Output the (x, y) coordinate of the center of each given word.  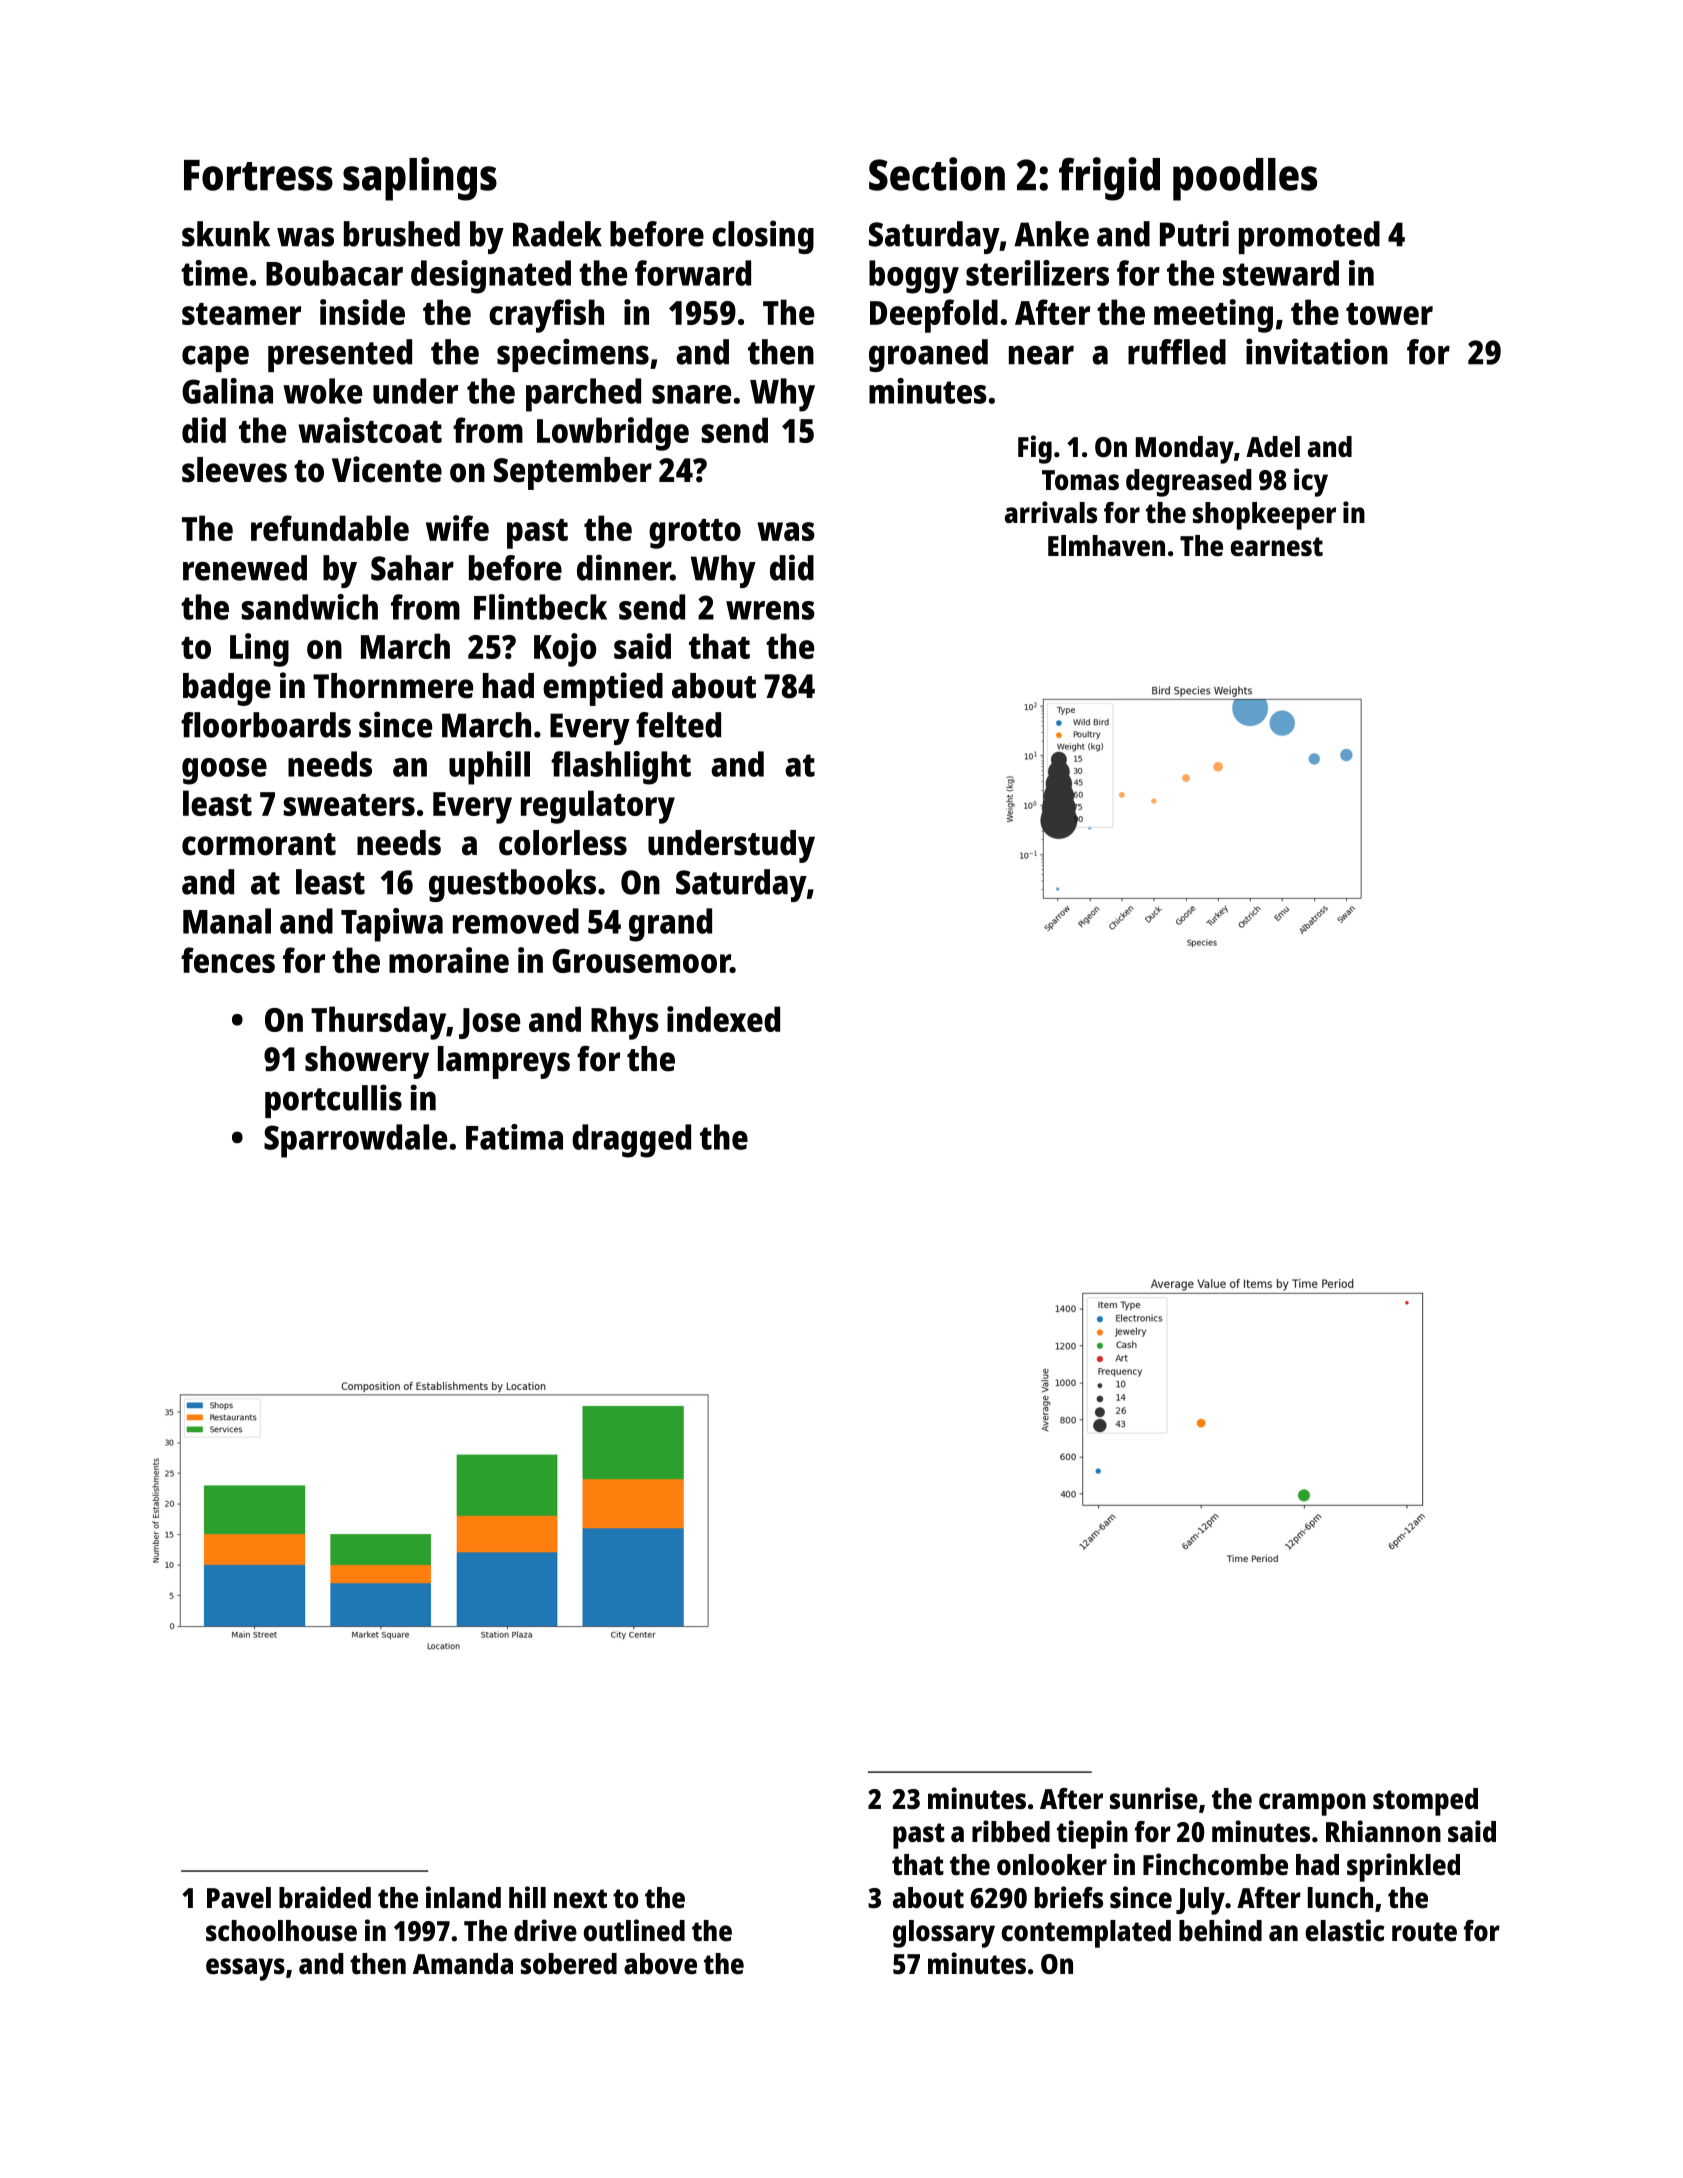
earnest (1276, 547)
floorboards (266, 725)
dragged (631, 1141)
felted (678, 725)
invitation (1317, 351)
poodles (1245, 179)
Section (937, 174)
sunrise (1154, 1798)
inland (463, 1897)
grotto (695, 534)
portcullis (333, 1101)
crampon (1312, 1804)
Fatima (514, 1137)
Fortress (258, 175)
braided (325, 1897)
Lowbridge (613, 434)
